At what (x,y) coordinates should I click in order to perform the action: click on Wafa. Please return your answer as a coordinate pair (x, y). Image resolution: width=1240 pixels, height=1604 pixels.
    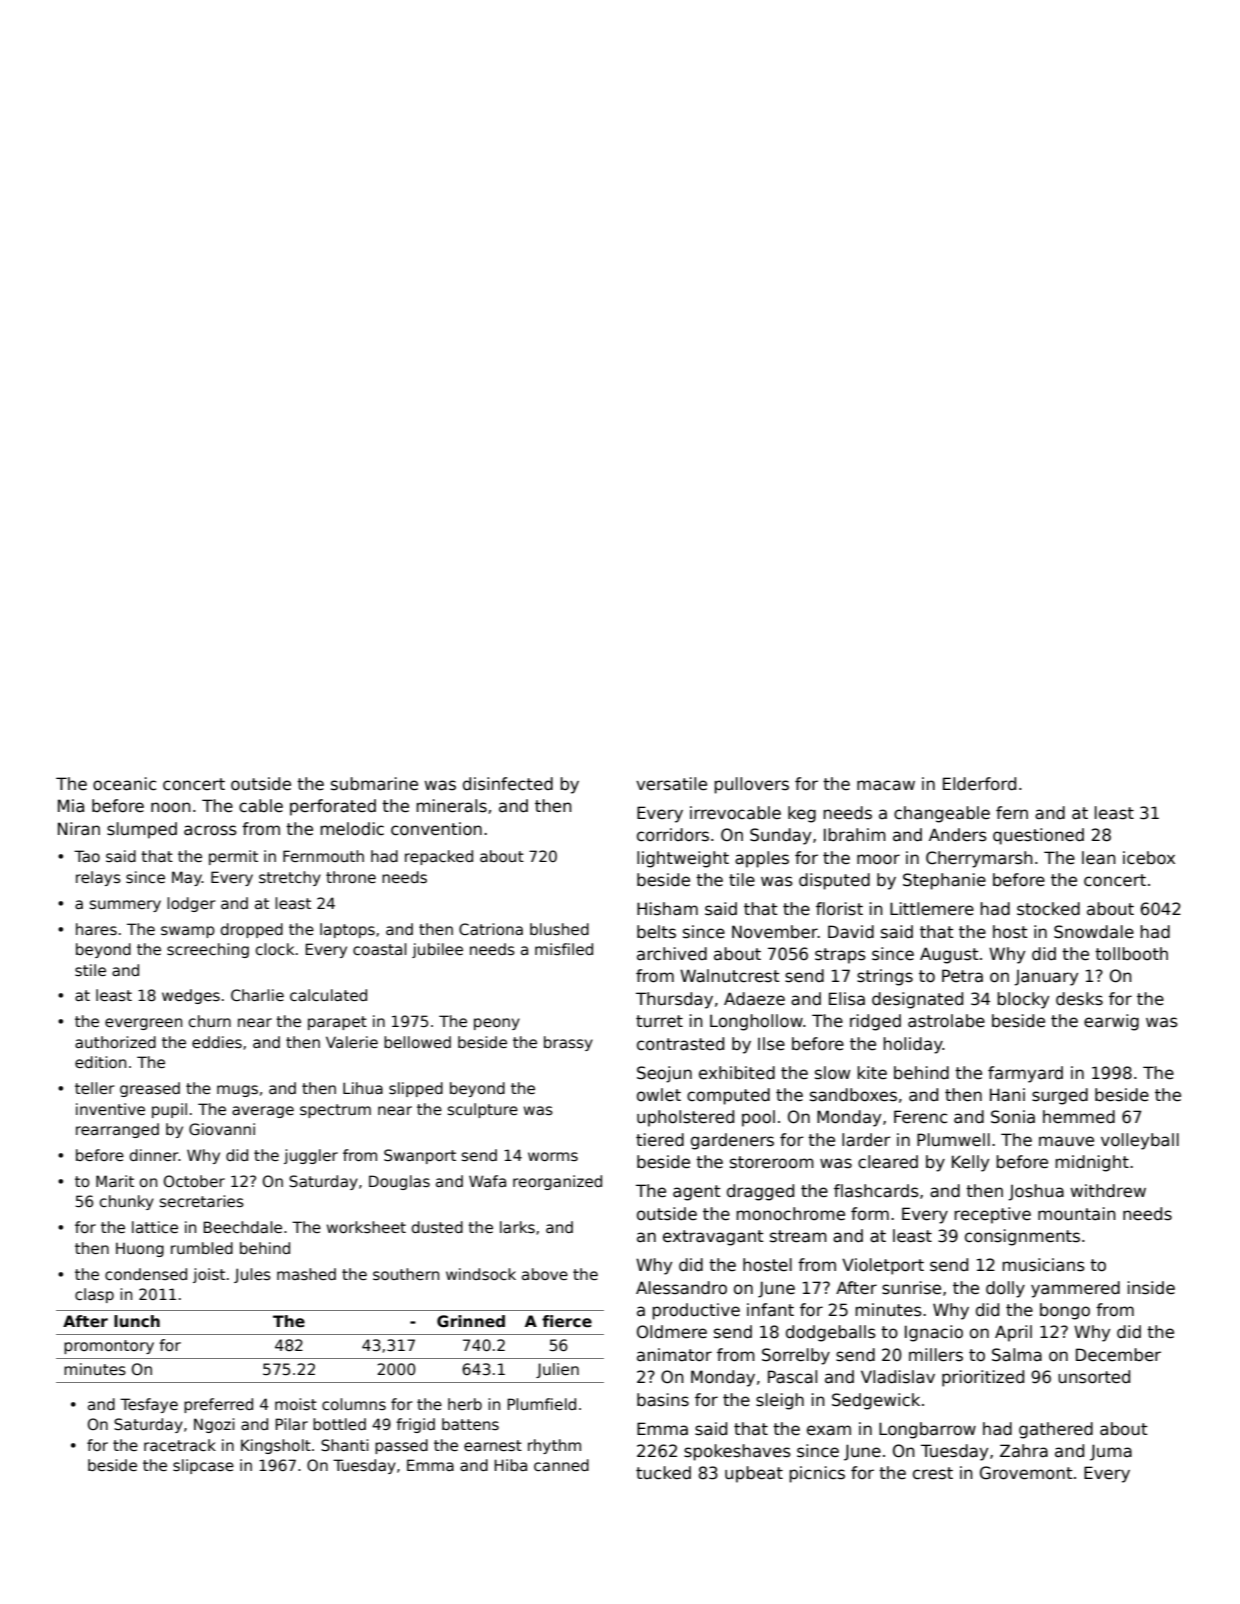
    Looking at the image, I should click on (487, 1181).
